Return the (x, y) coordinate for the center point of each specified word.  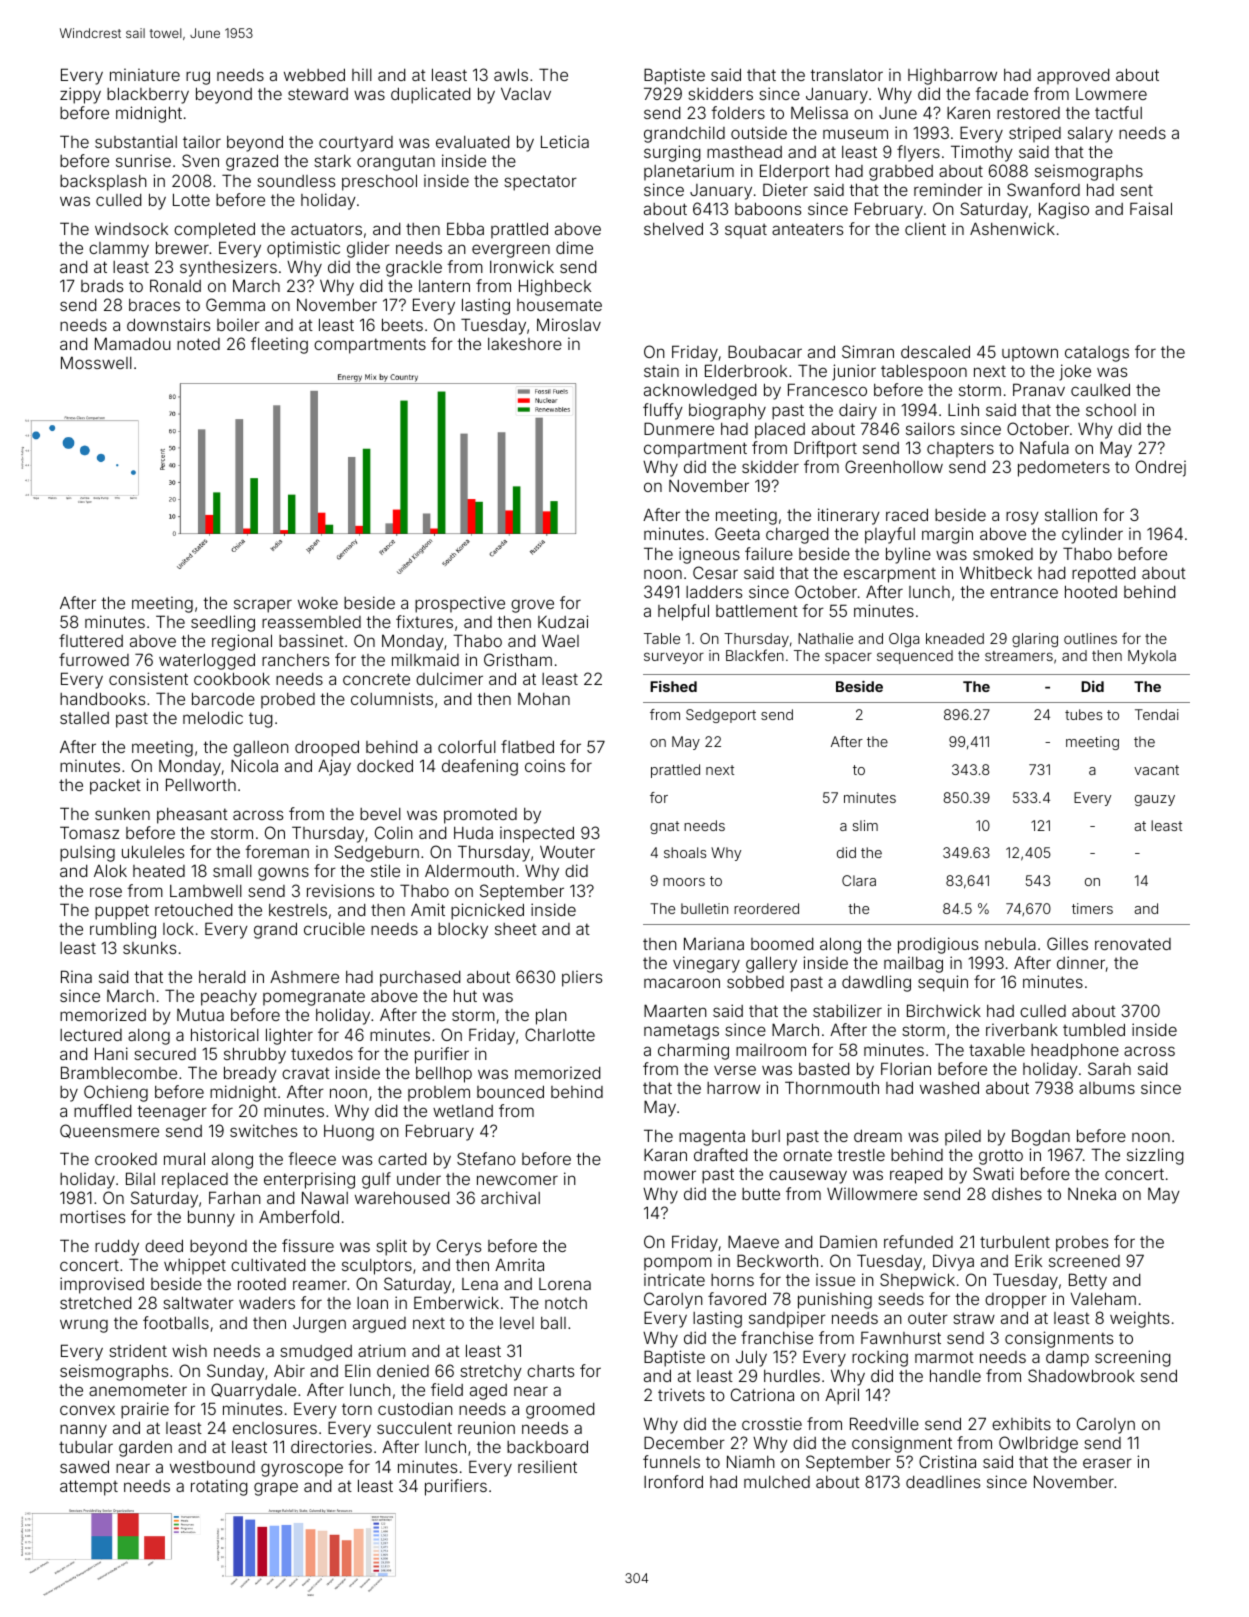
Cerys (459, 1247)
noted (198, 344)
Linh (963, 409)
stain (661, 370)
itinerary (849, 516)
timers (1092, 908)
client (925, 228)
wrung (84, 1326)
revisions (340, 890)
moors (684, 882)
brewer (182, 247)
